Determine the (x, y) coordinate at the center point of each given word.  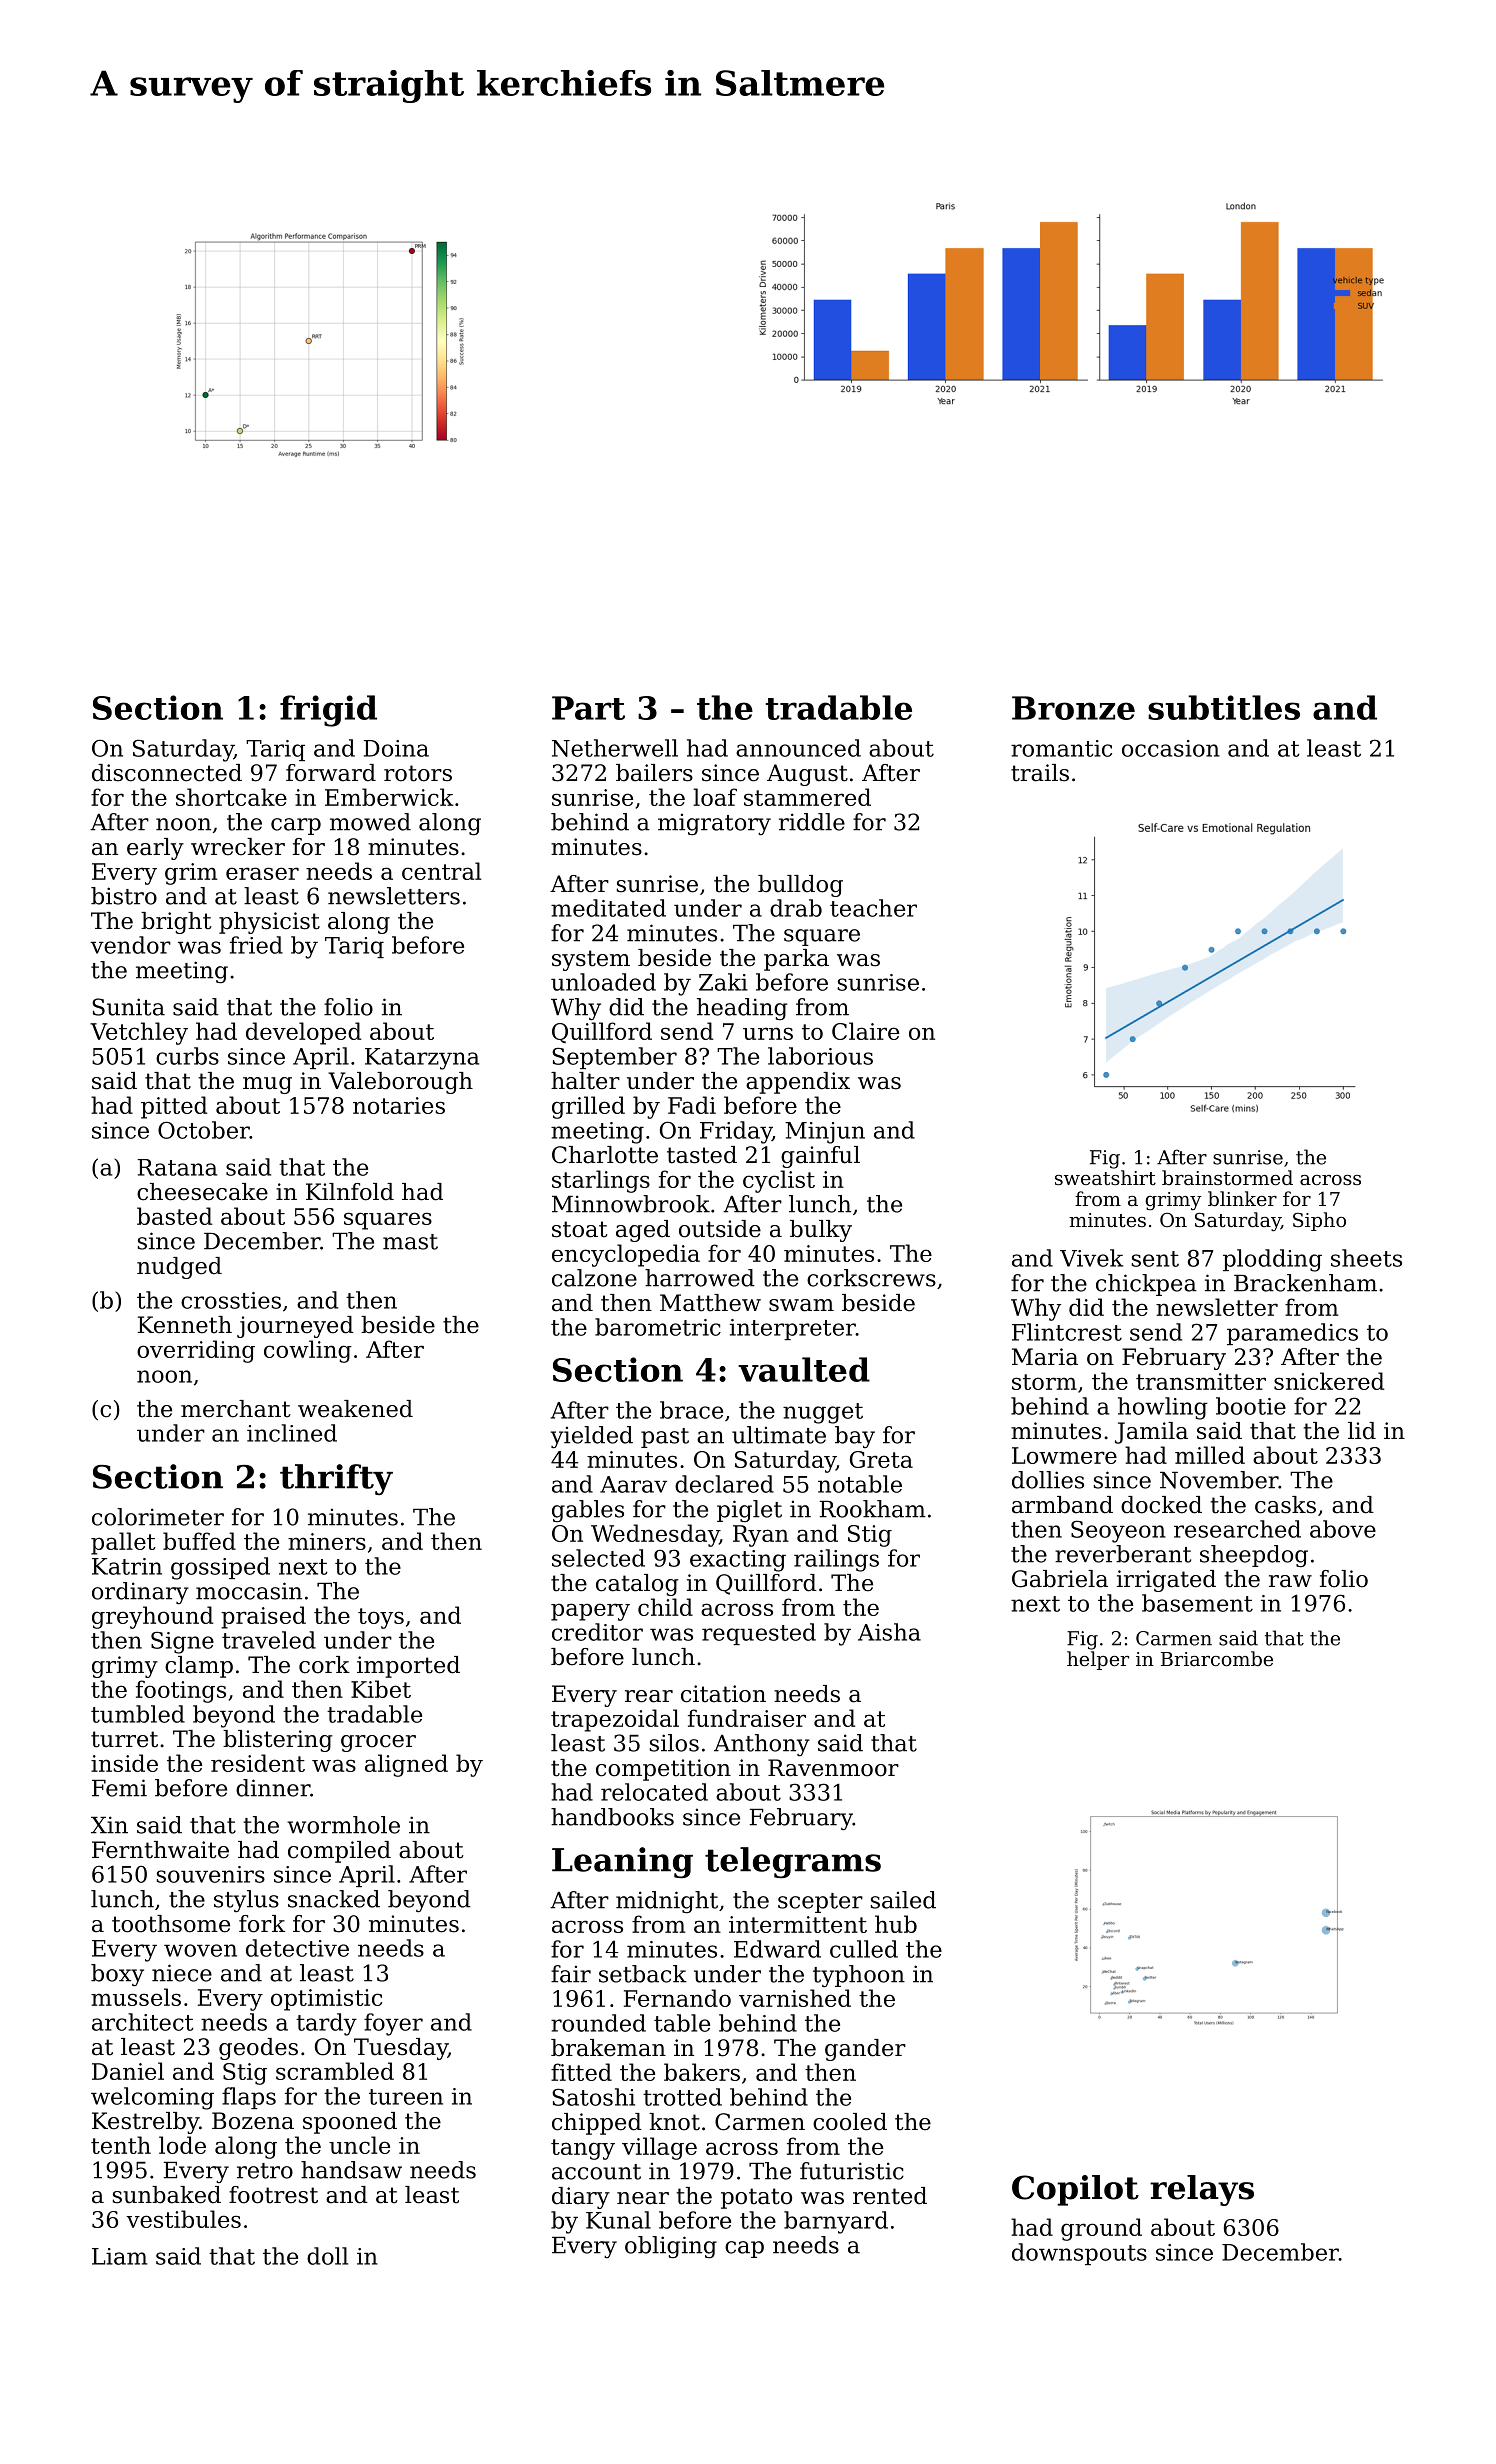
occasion (1171, 748)
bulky (821, 1231)
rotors (418, 773)
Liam (119, 2256)
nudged (179, 1268)
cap (744, 2249)
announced (798, 748)
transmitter (1201, 1381)
